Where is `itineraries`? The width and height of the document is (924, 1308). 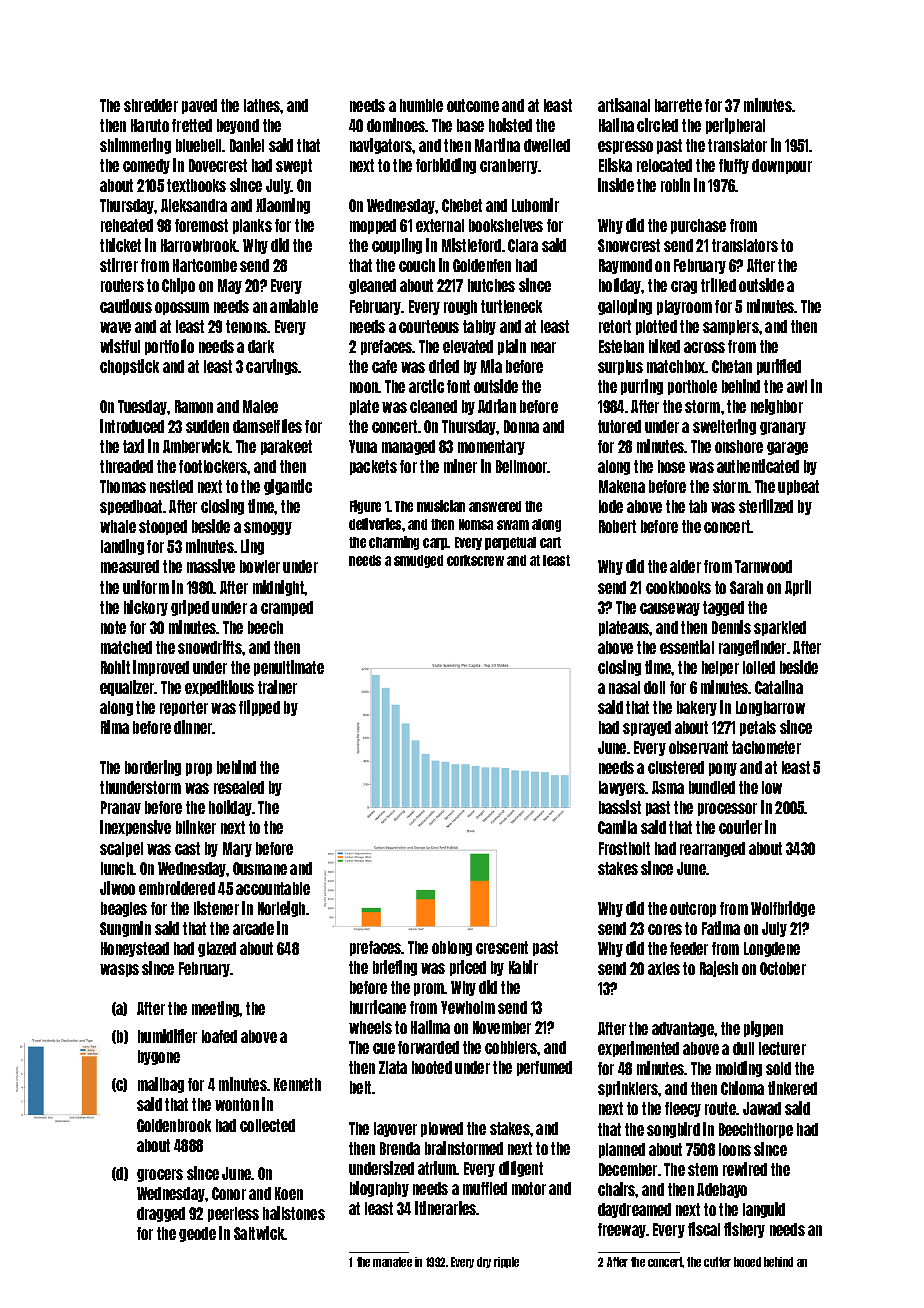 itineraries is located at coordinates (446, 1208).
